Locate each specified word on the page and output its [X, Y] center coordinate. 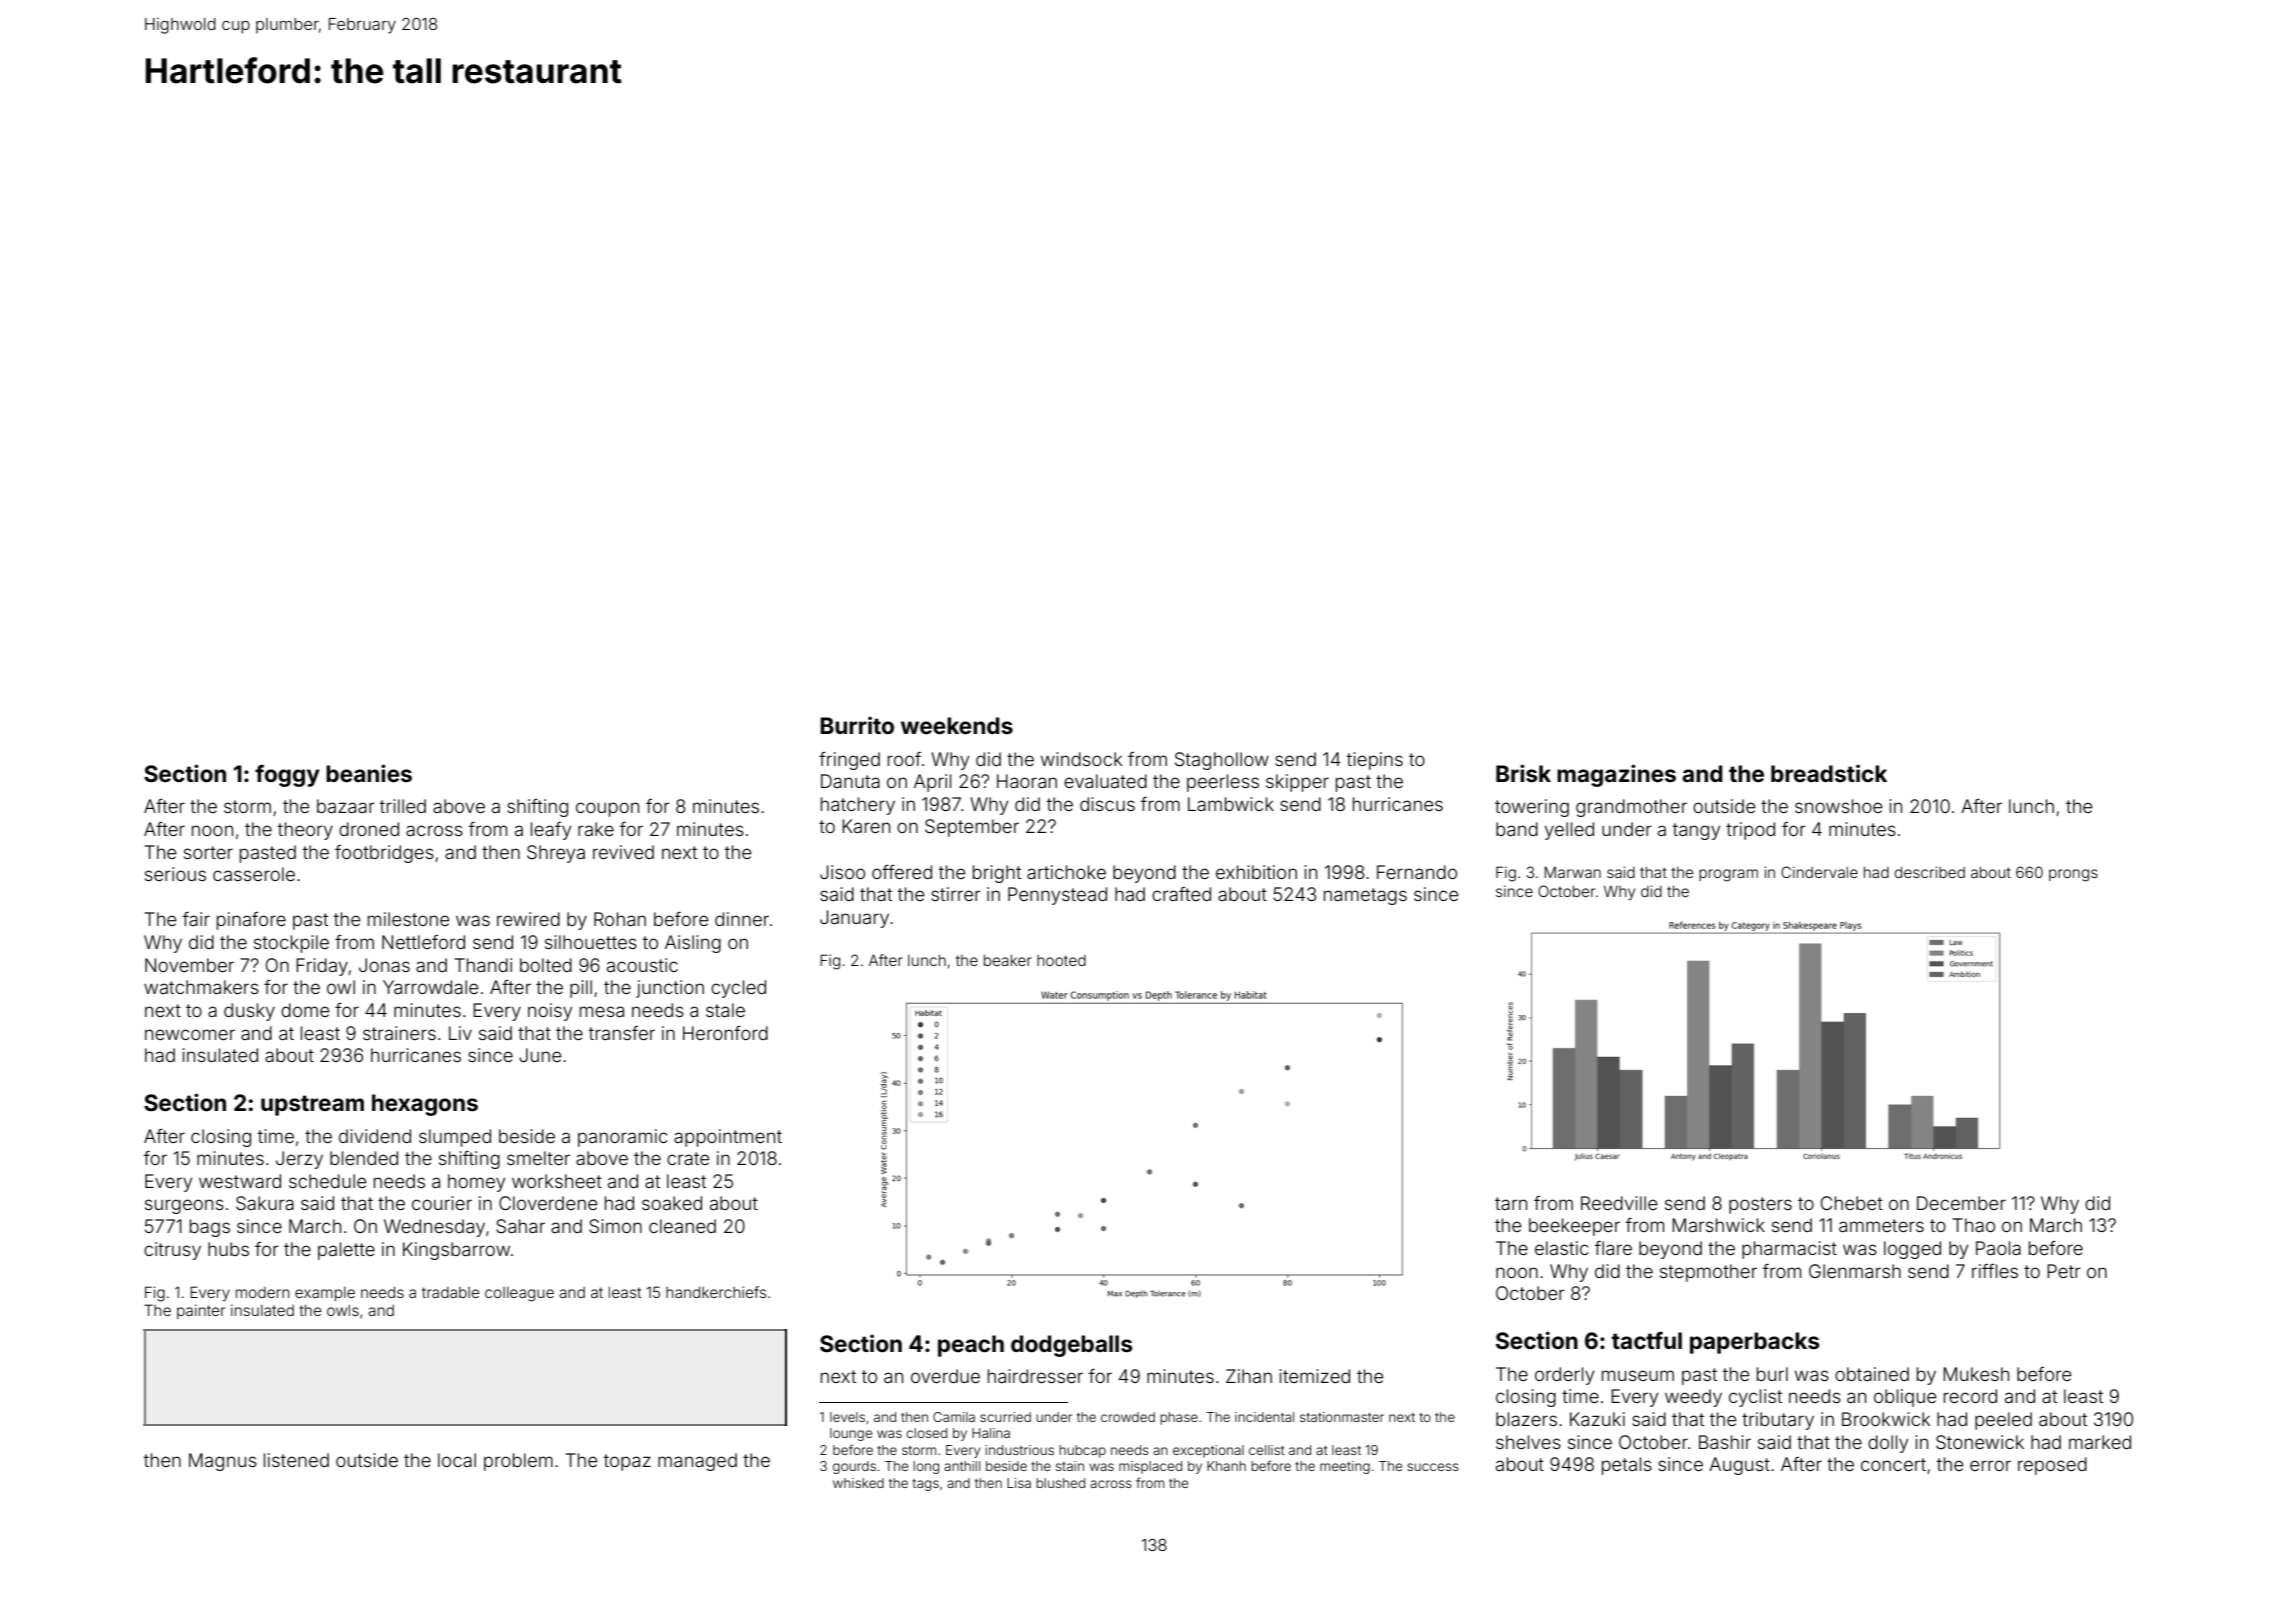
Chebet [1852, 1203]
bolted [546, 965]
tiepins [1375, 761]
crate [688, 1158]
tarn [1511, 1203]
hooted [1061, 960]
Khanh [1226, 1466]
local [457, 1460]
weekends [957, 726]
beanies [369, 773]
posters [1760, 1205]
